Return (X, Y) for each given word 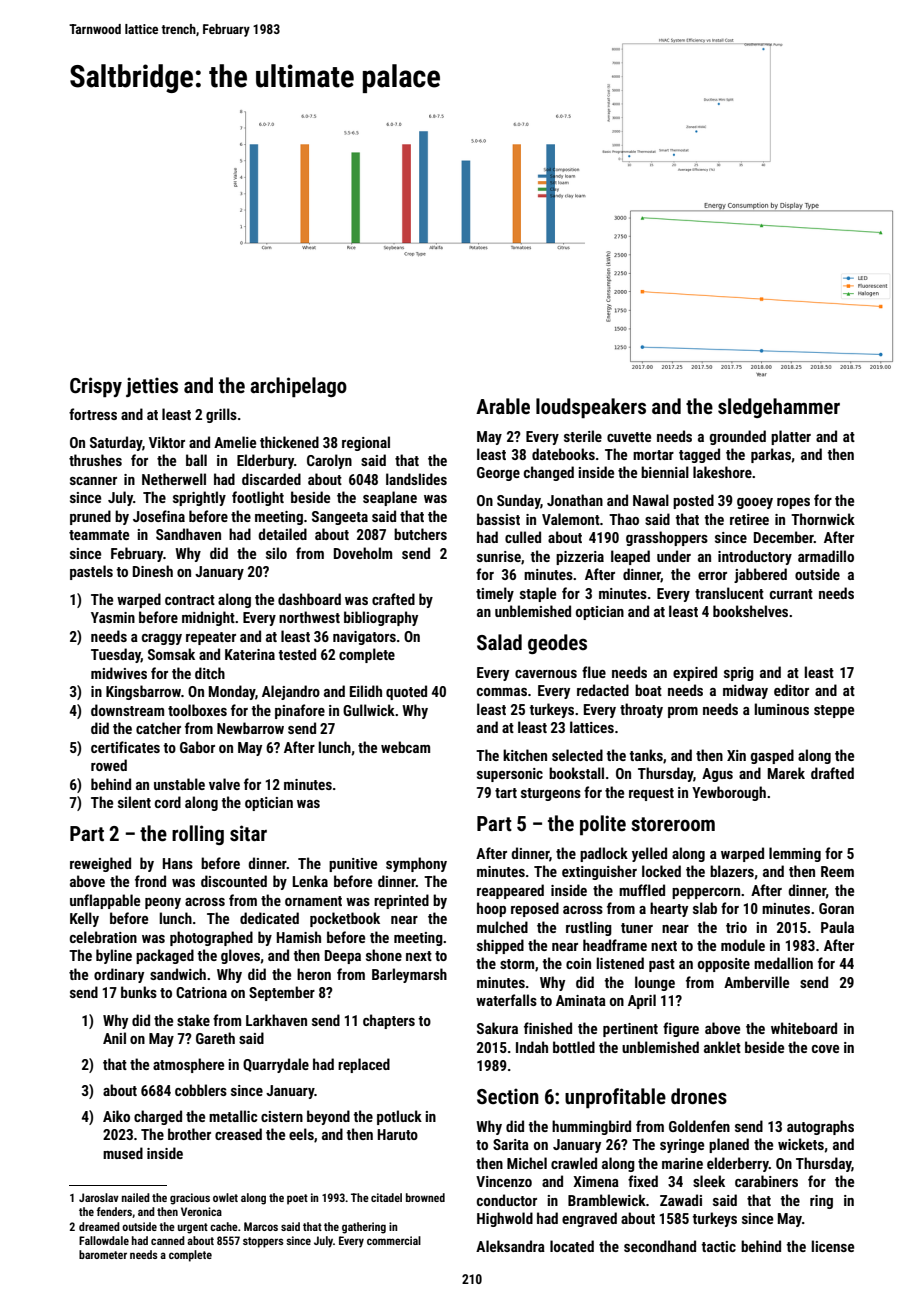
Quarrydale (276, 1065)
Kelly (84, 919)
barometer (103, 1254)
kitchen (525, 755)
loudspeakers (591, 408)
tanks (646, 755)
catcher (158, 728)
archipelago (298, 387)
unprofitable (615, 1098)
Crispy (96, 387)
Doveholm (363, 553)
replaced (364, 1065)
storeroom (673, 824)
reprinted (401, 901)
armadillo (826, 556)
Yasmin (113, 617)
